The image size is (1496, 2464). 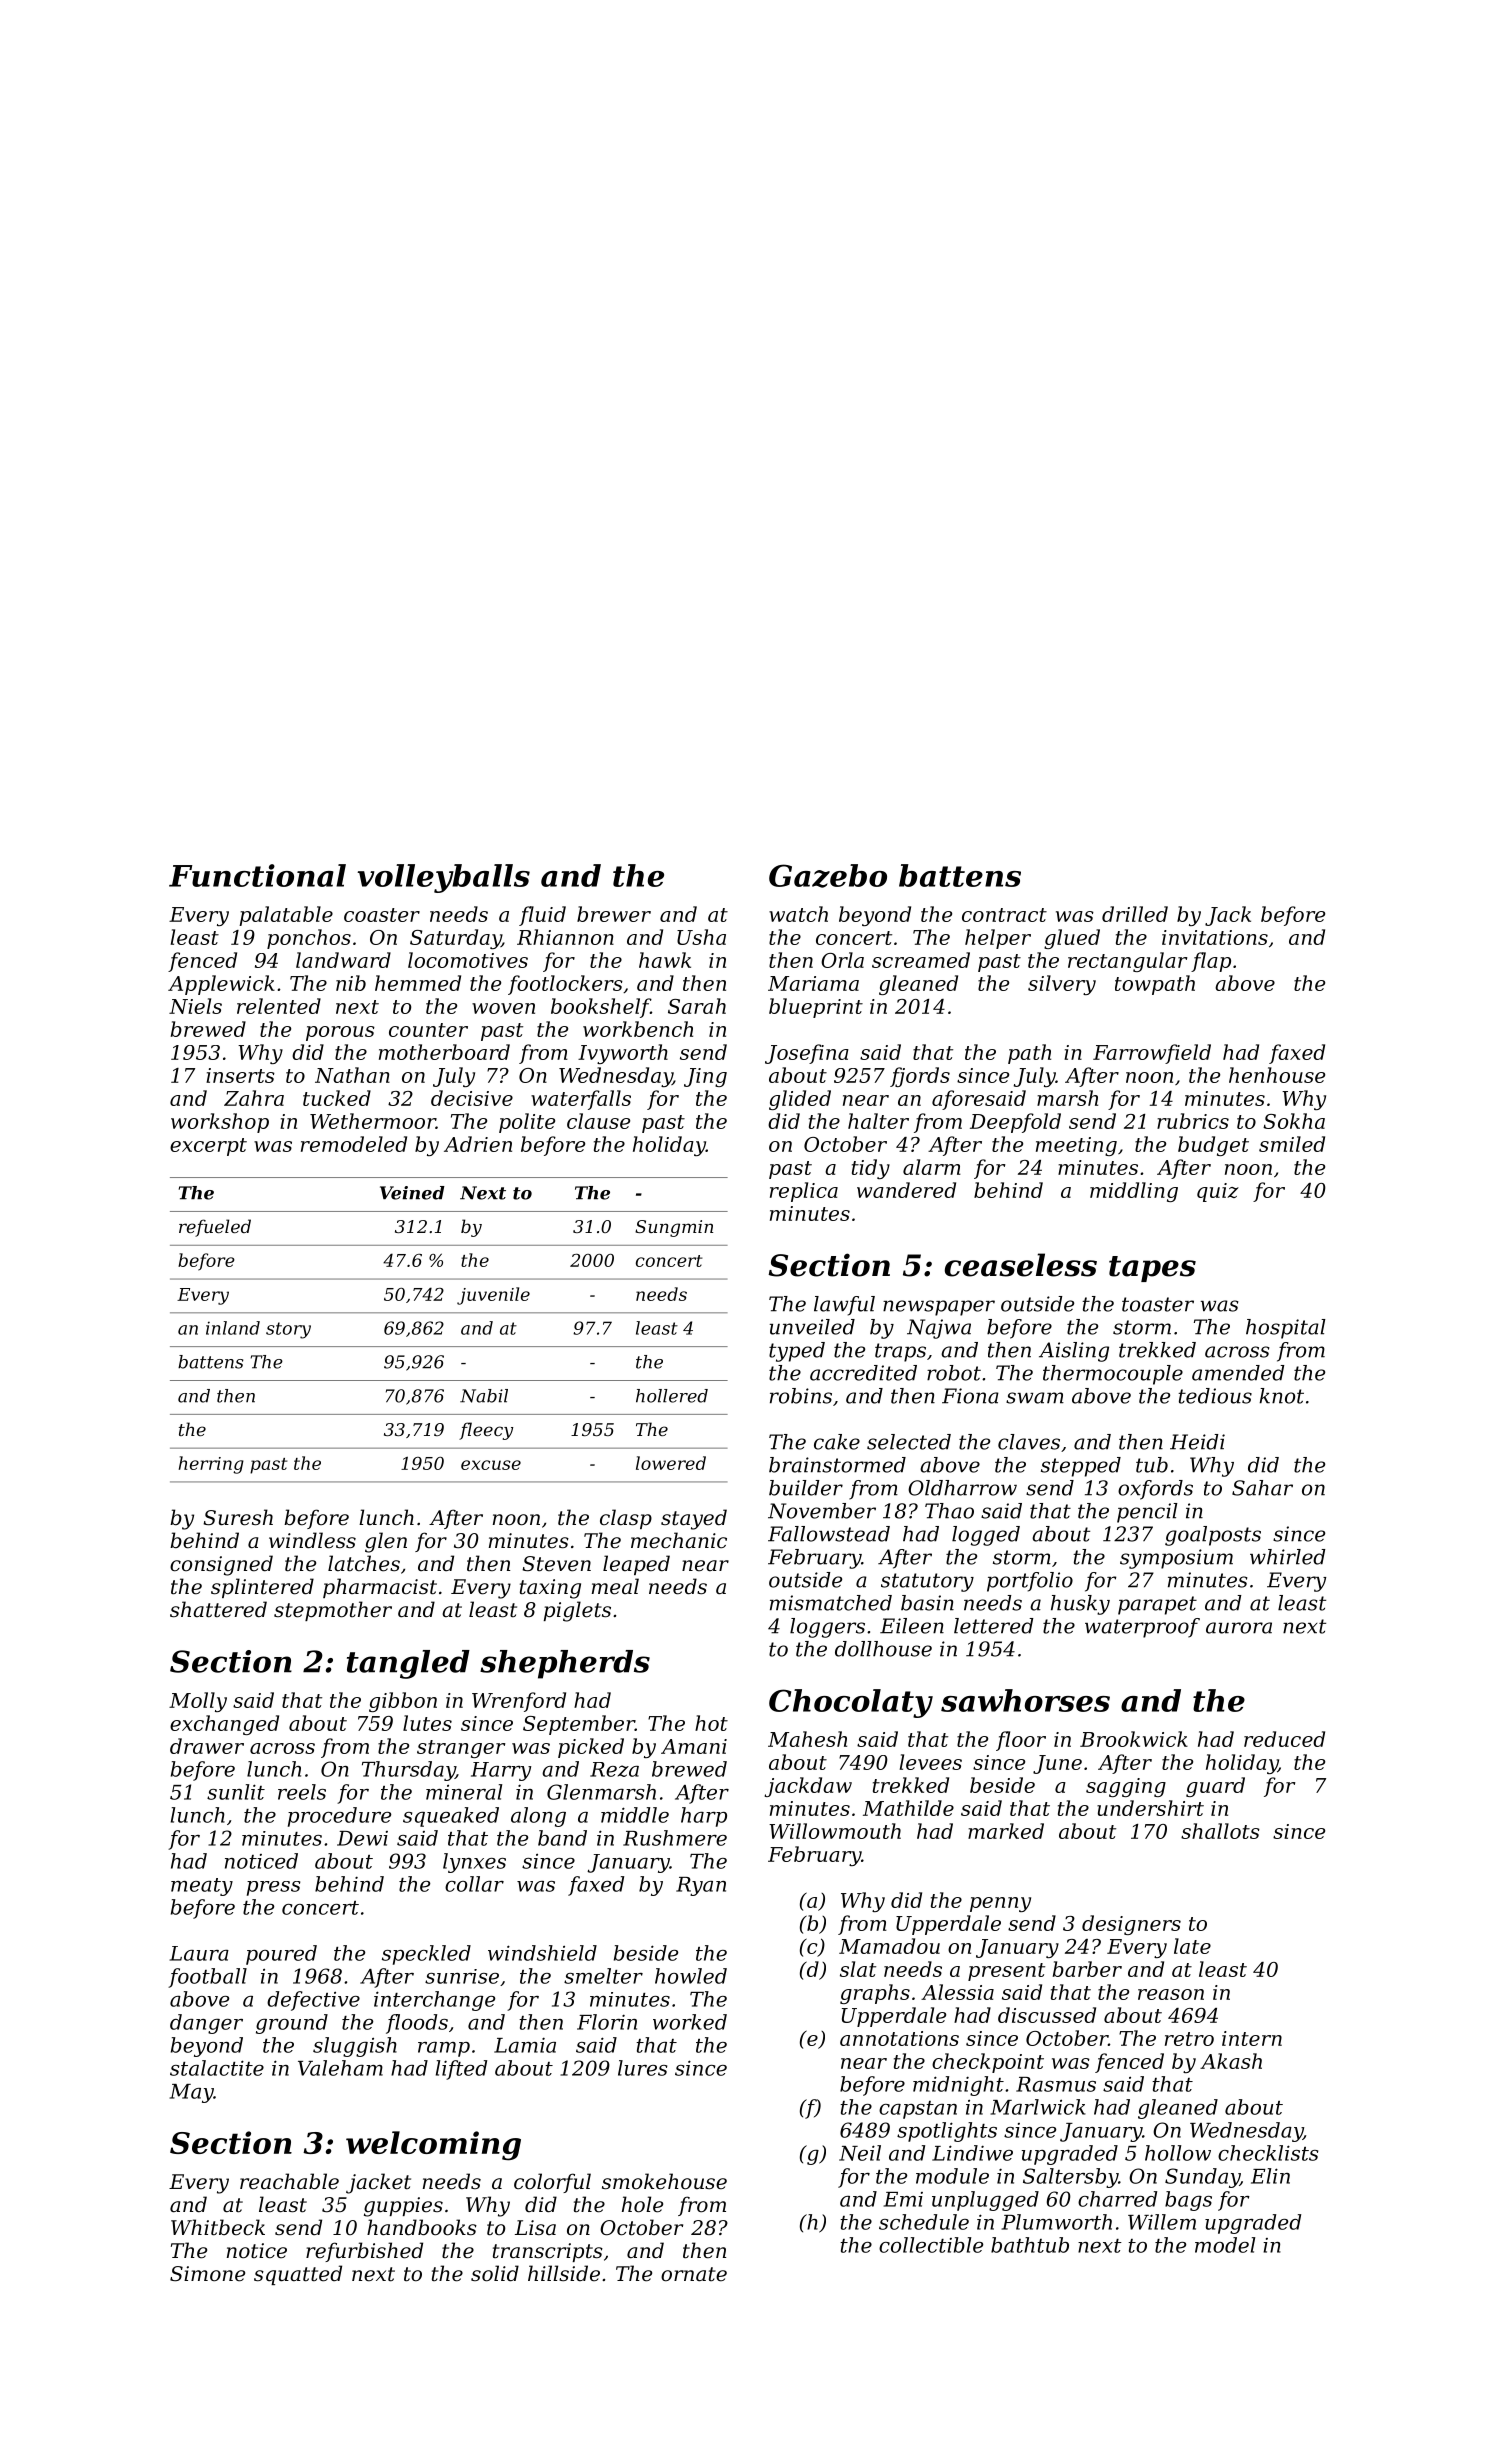 I want to click on brewer, so click(x=614, y=914).
